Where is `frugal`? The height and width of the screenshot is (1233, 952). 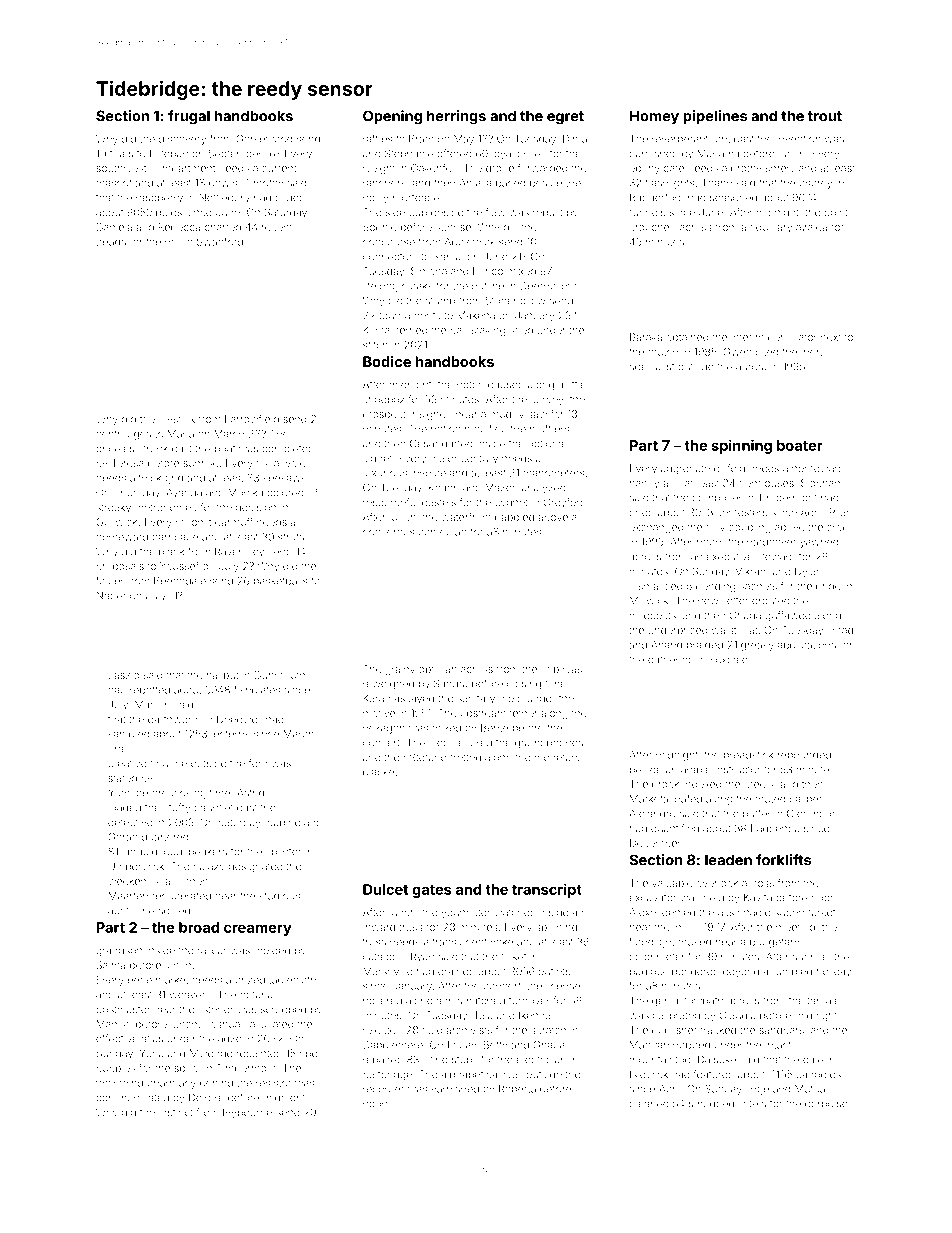
frugal is located at coordinates (189, 117).
